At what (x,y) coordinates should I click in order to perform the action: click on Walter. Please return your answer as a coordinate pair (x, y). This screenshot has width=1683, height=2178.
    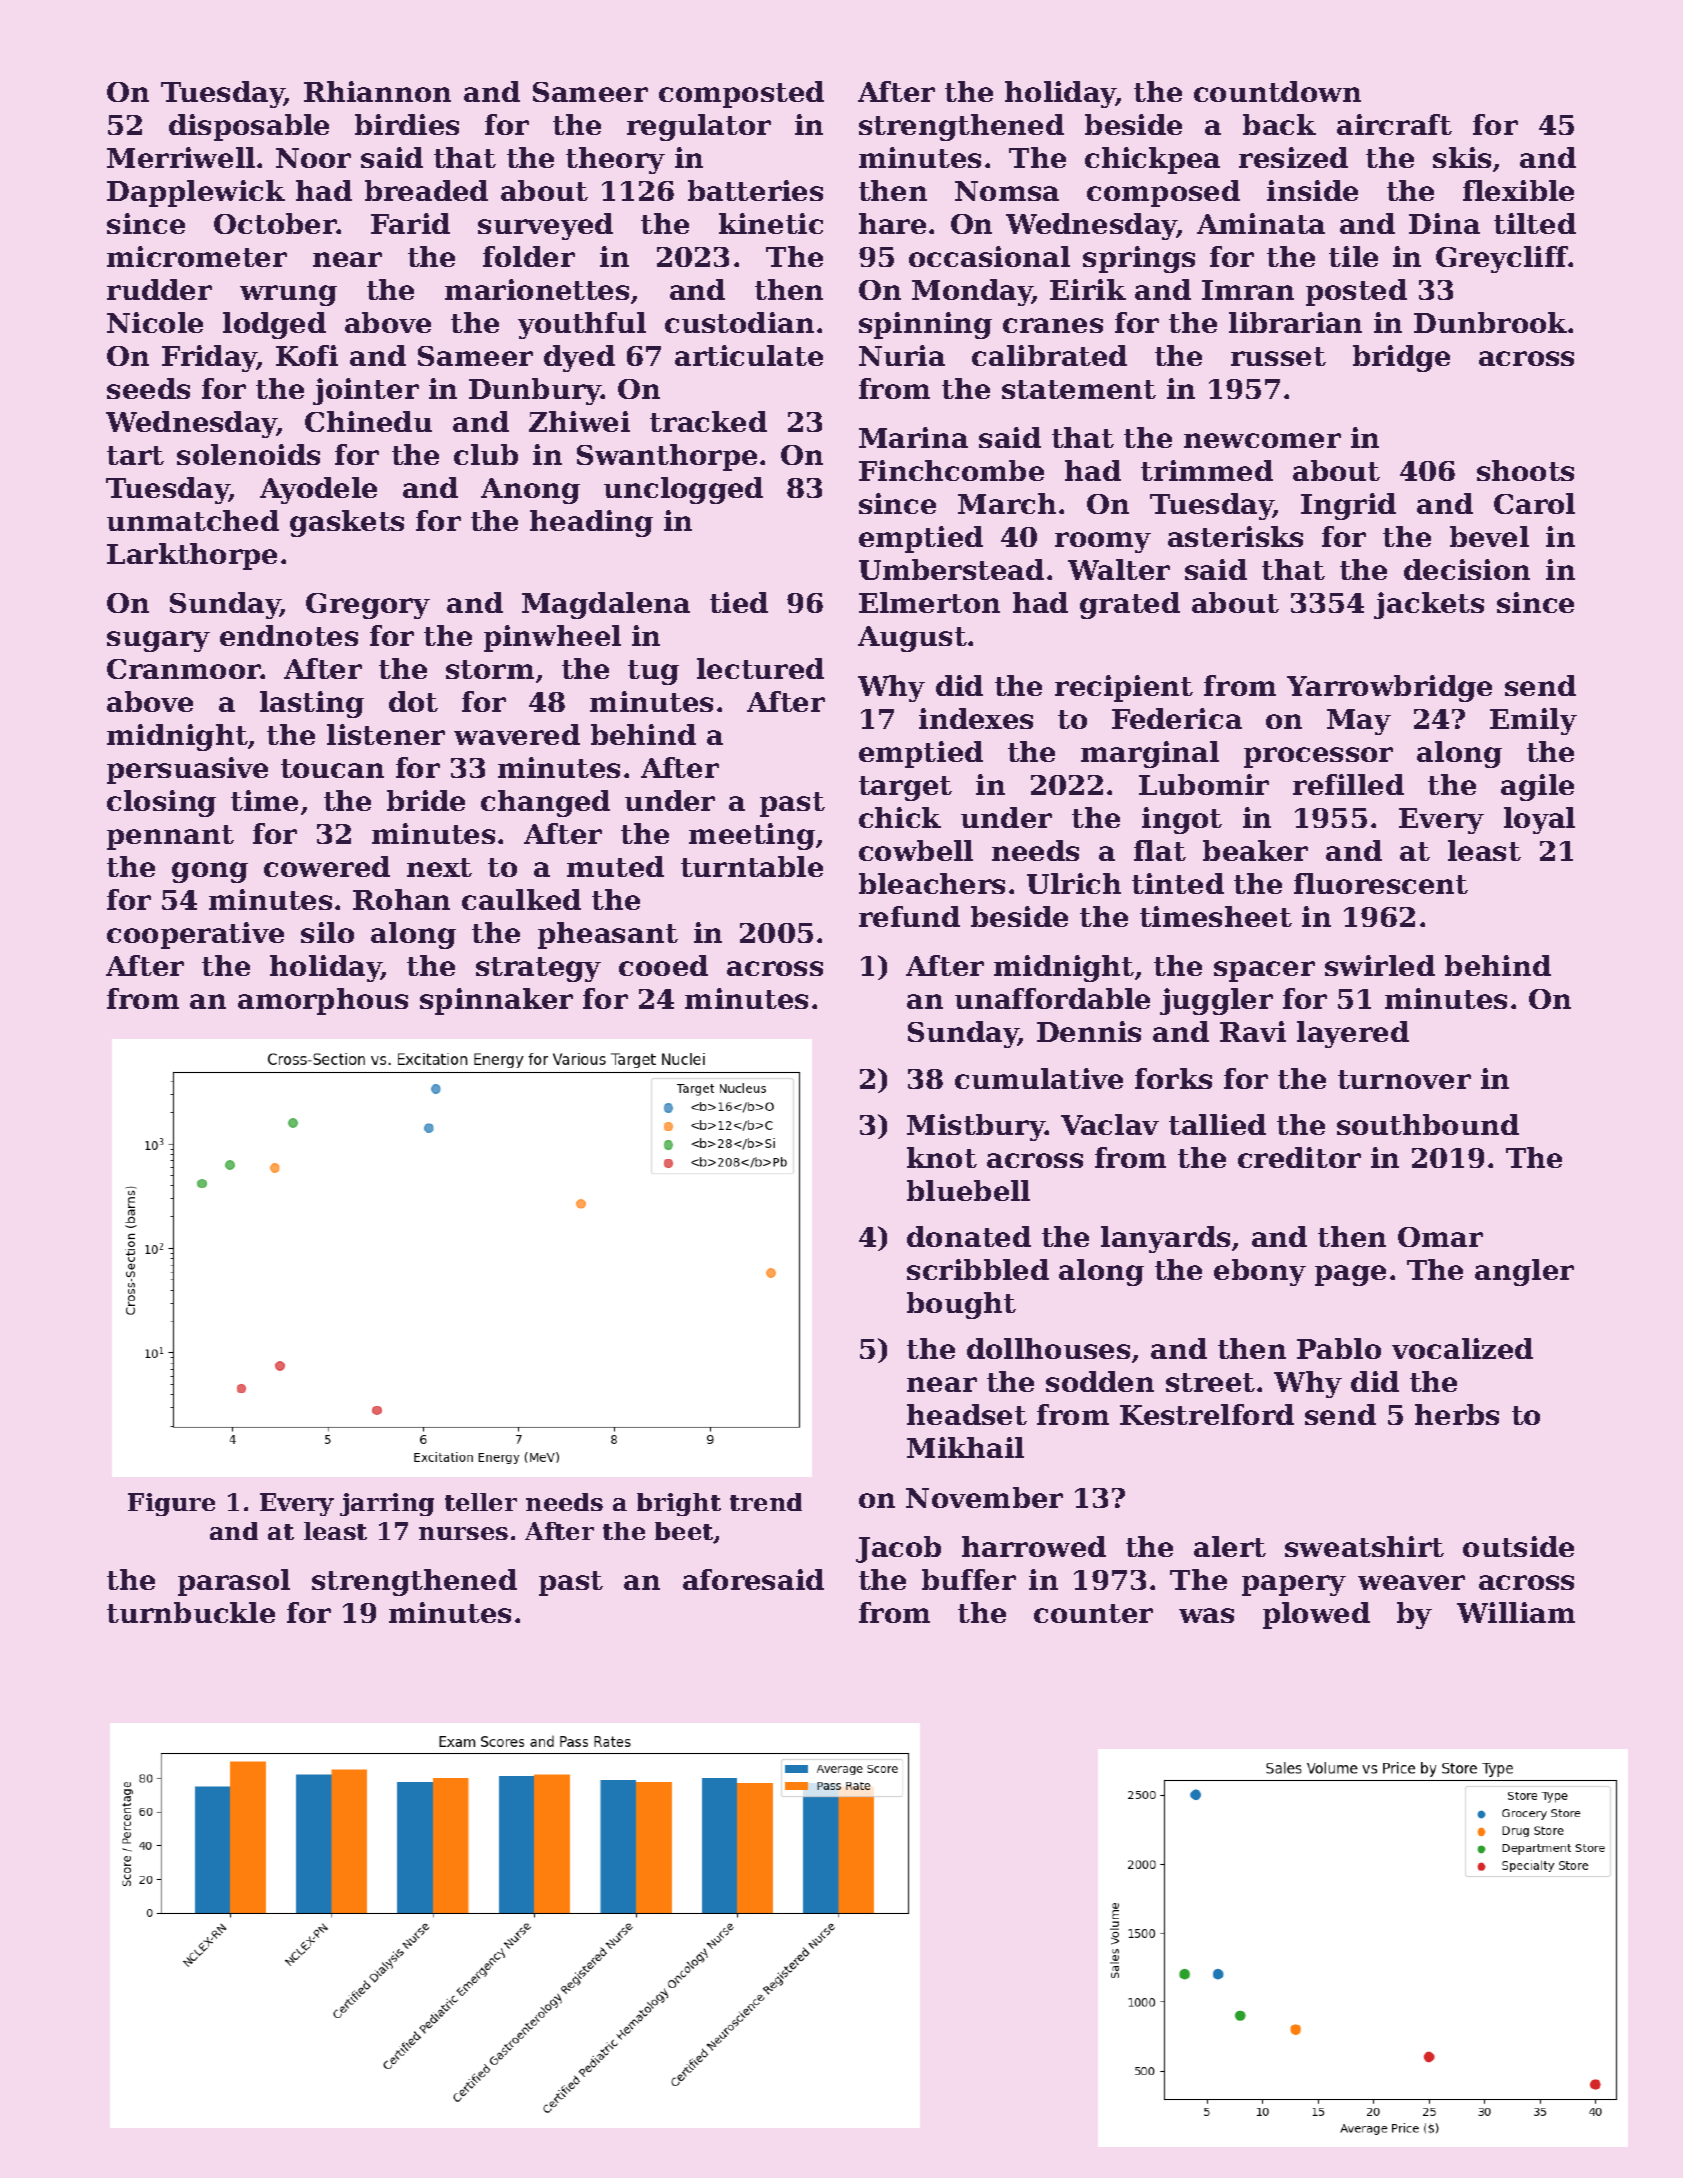
    Looking at the image, I should click on (1119, 569).
